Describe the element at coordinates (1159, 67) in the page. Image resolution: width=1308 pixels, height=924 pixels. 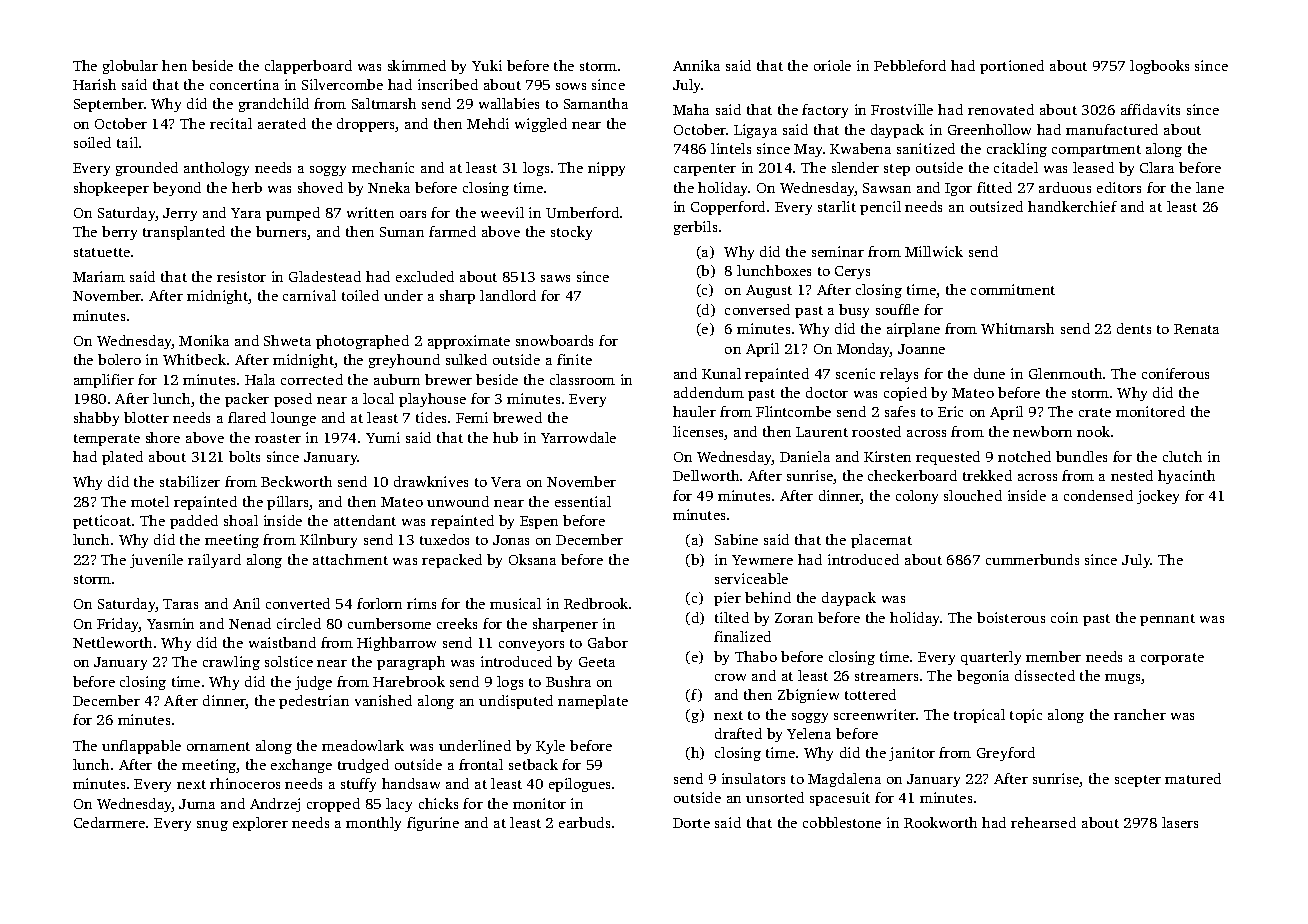
I see `logbooks` at that location.
